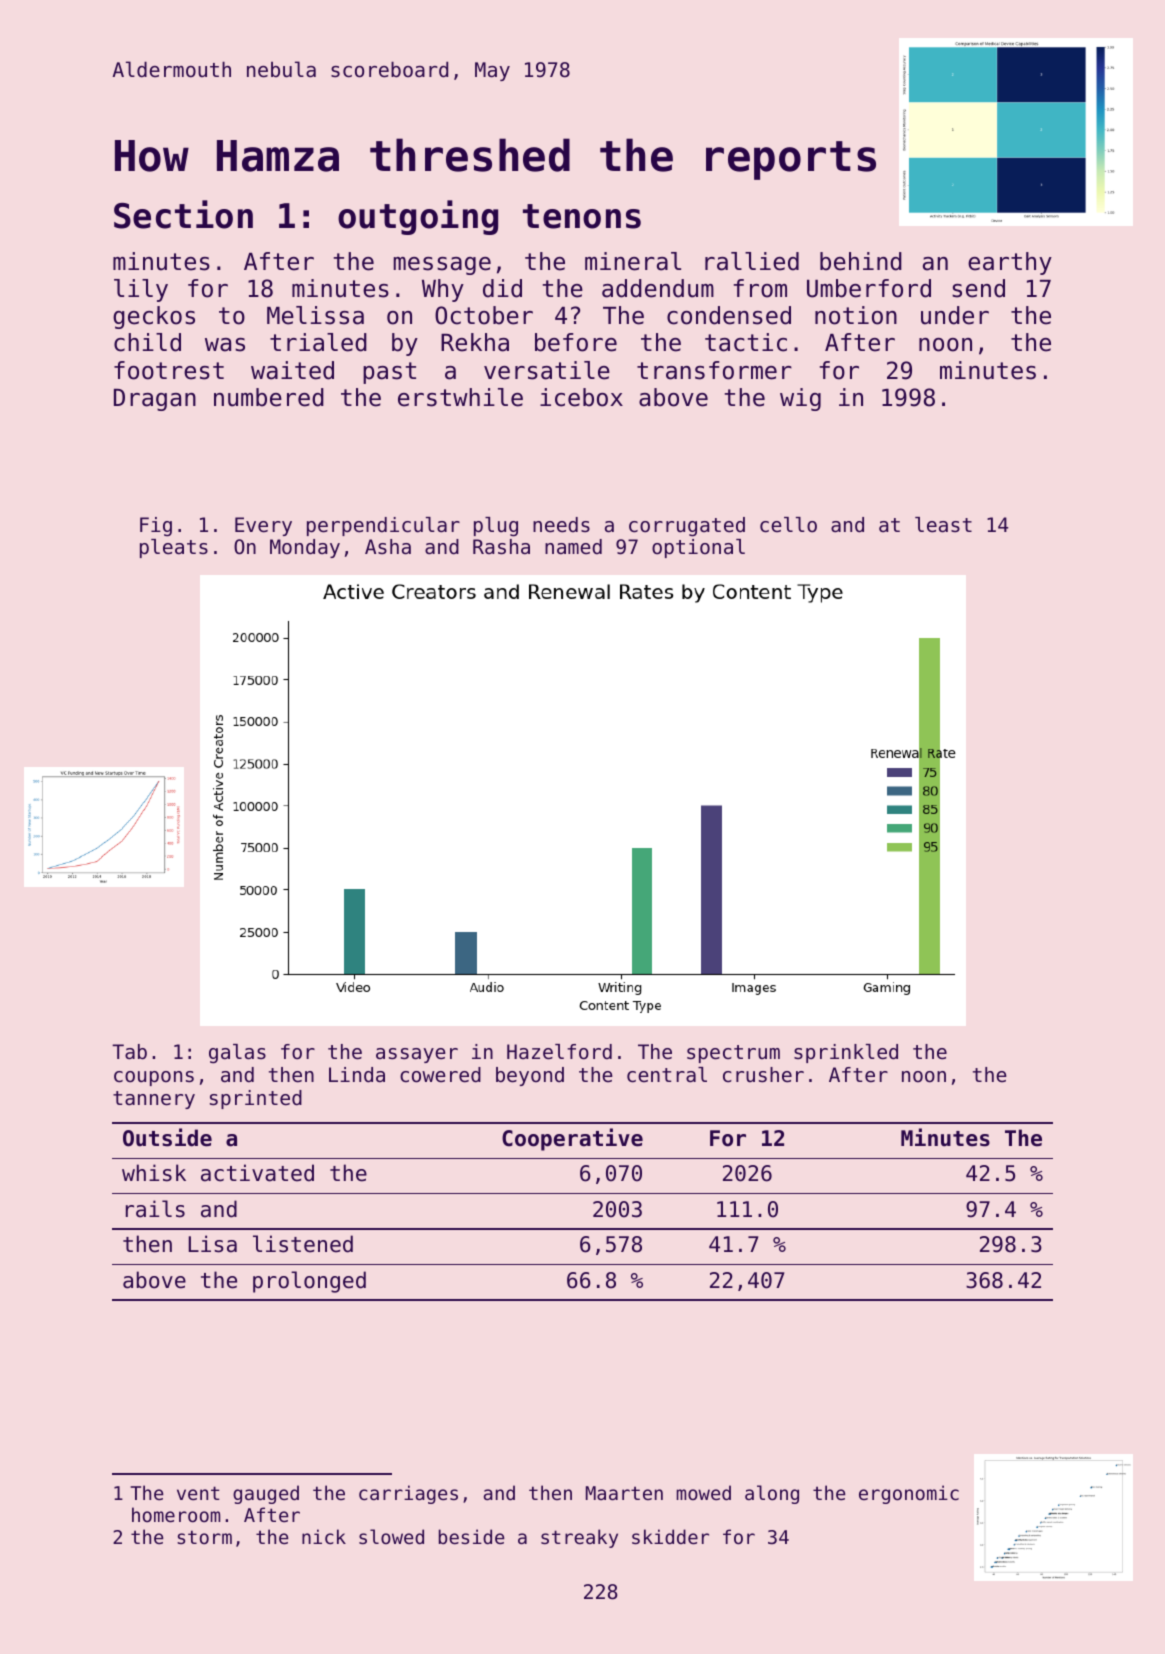  What do you see at coordinates (955, 315) in the page?
I see `under` at bounding box center [955, 315].
